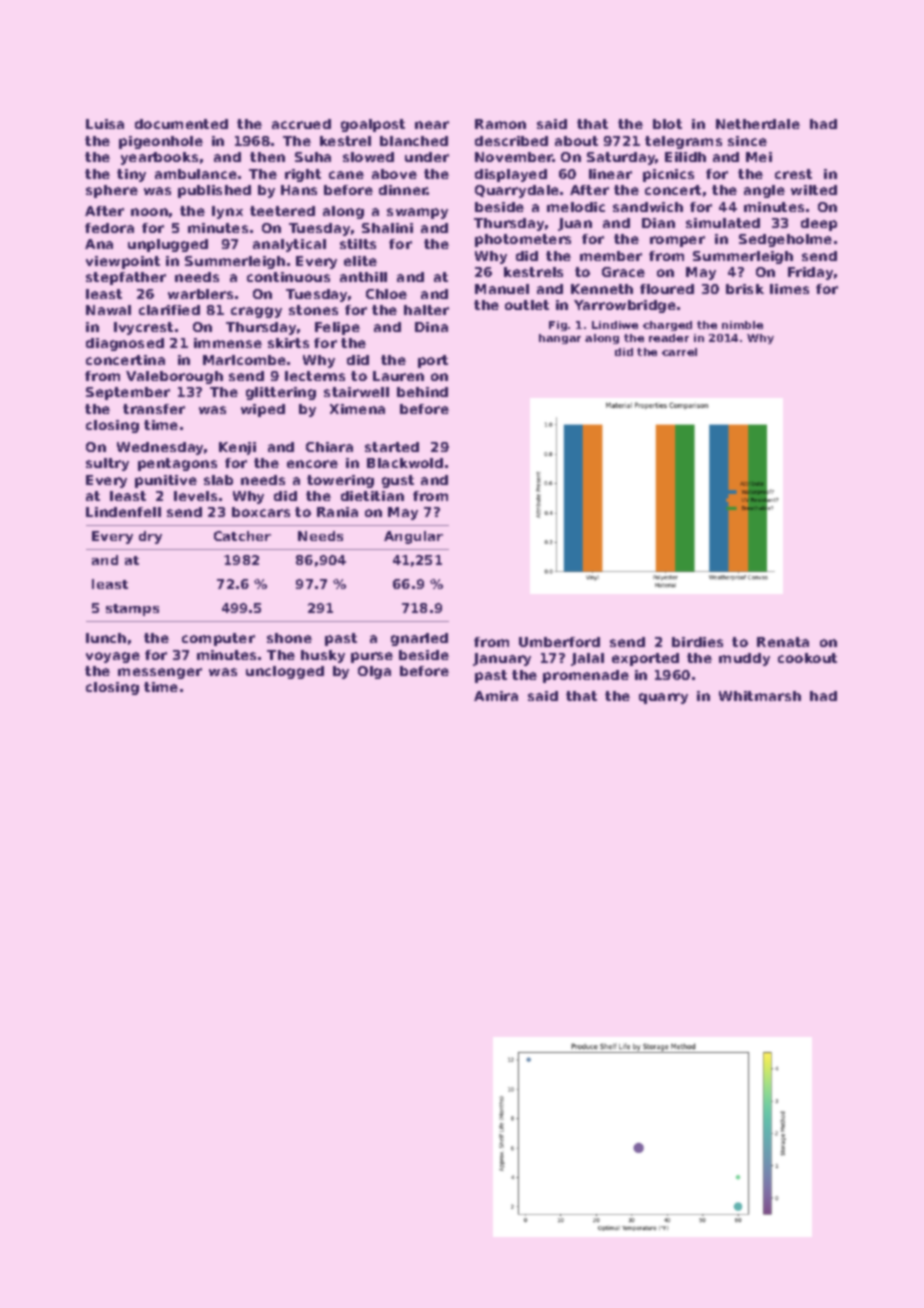  What do you see at coordinates (282, 211) in the document?
I see `teetered` at bounding box center [282, 211].
